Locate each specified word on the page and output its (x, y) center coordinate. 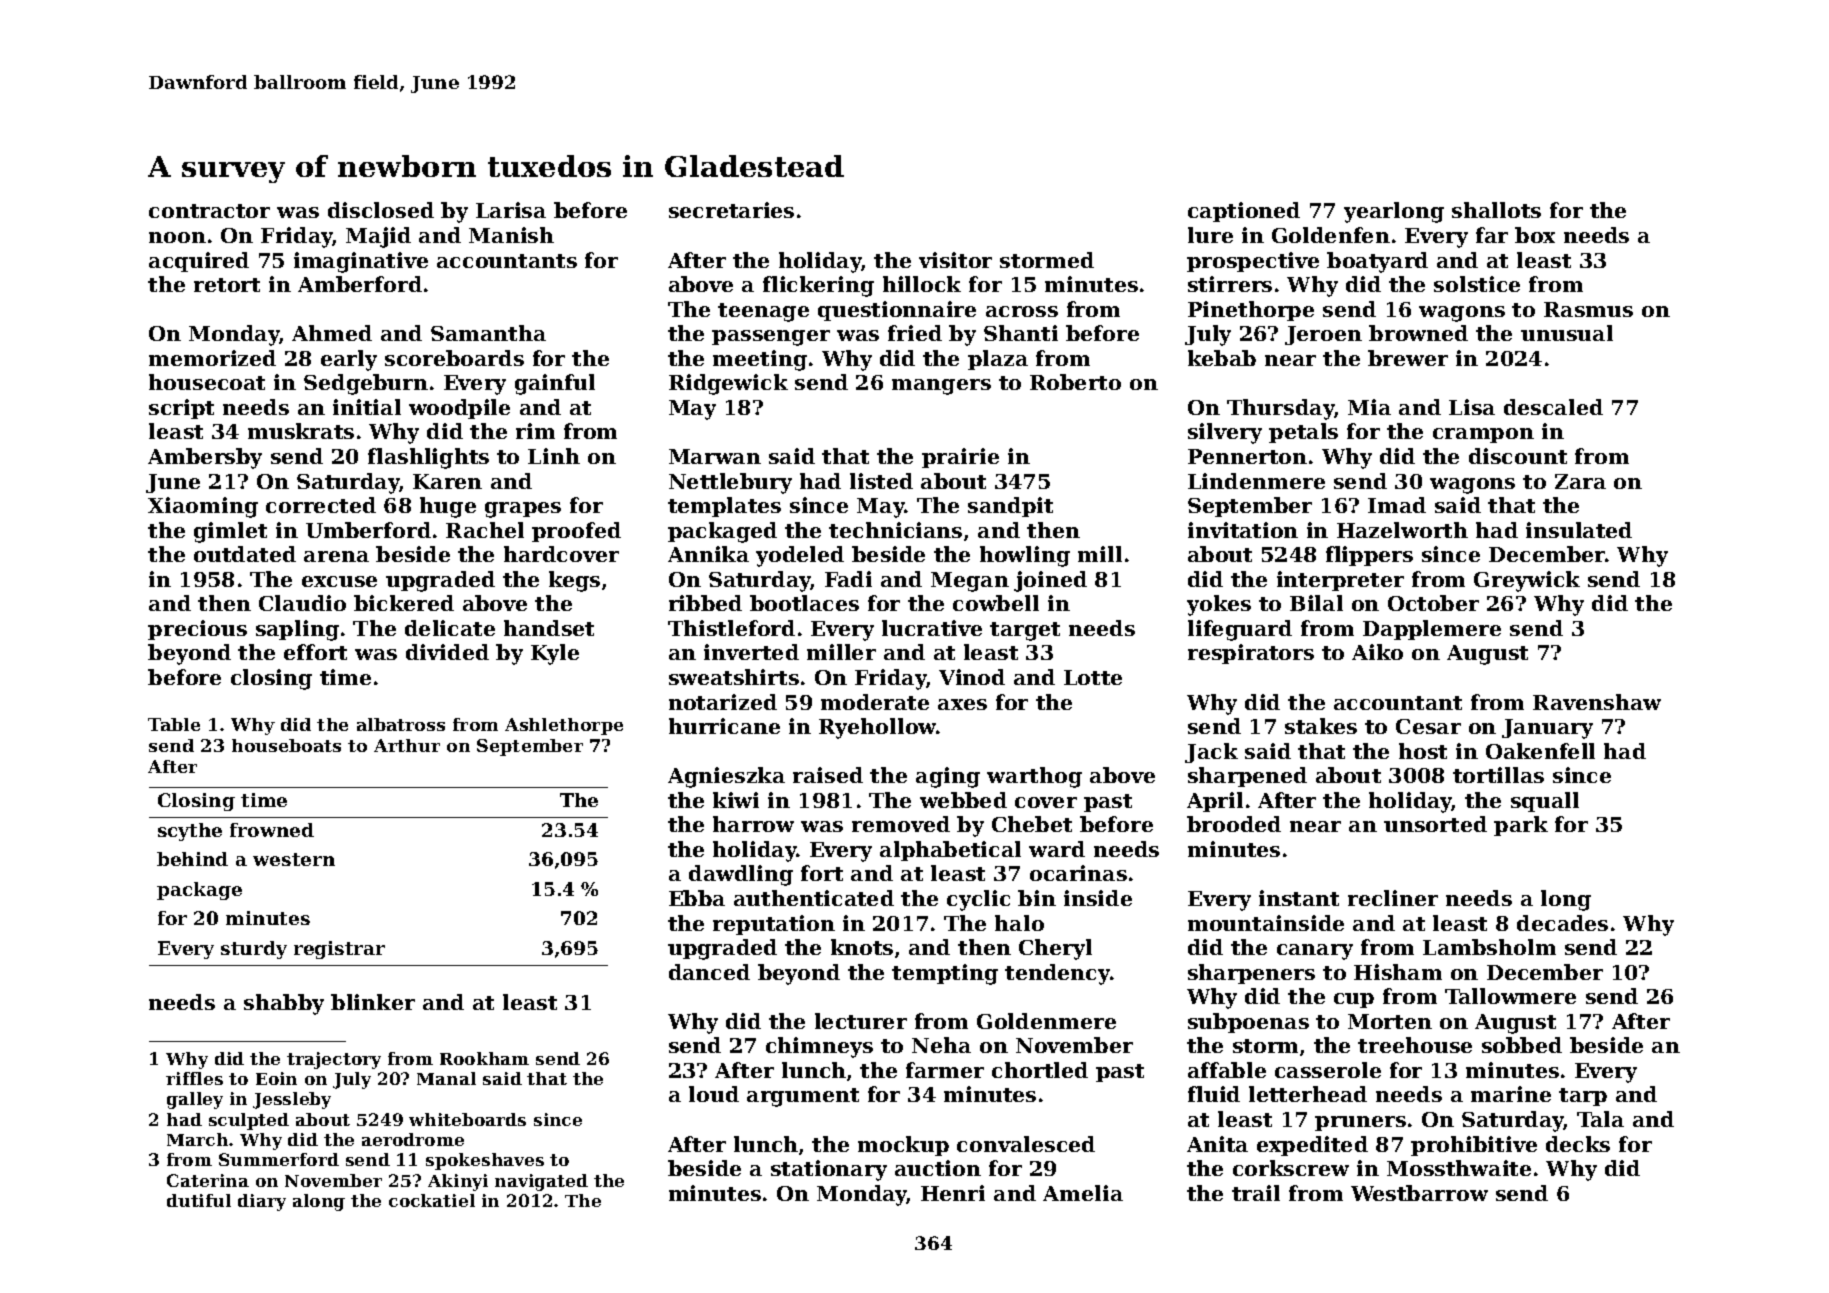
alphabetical (950, 851)
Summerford (279, 1159)
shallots (1496, 210)
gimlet (230, 532)
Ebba (697, 898)
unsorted (1435, 824)
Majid (378, 237)
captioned (1244, 212)
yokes (1219, 605)
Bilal (1316, 603)
